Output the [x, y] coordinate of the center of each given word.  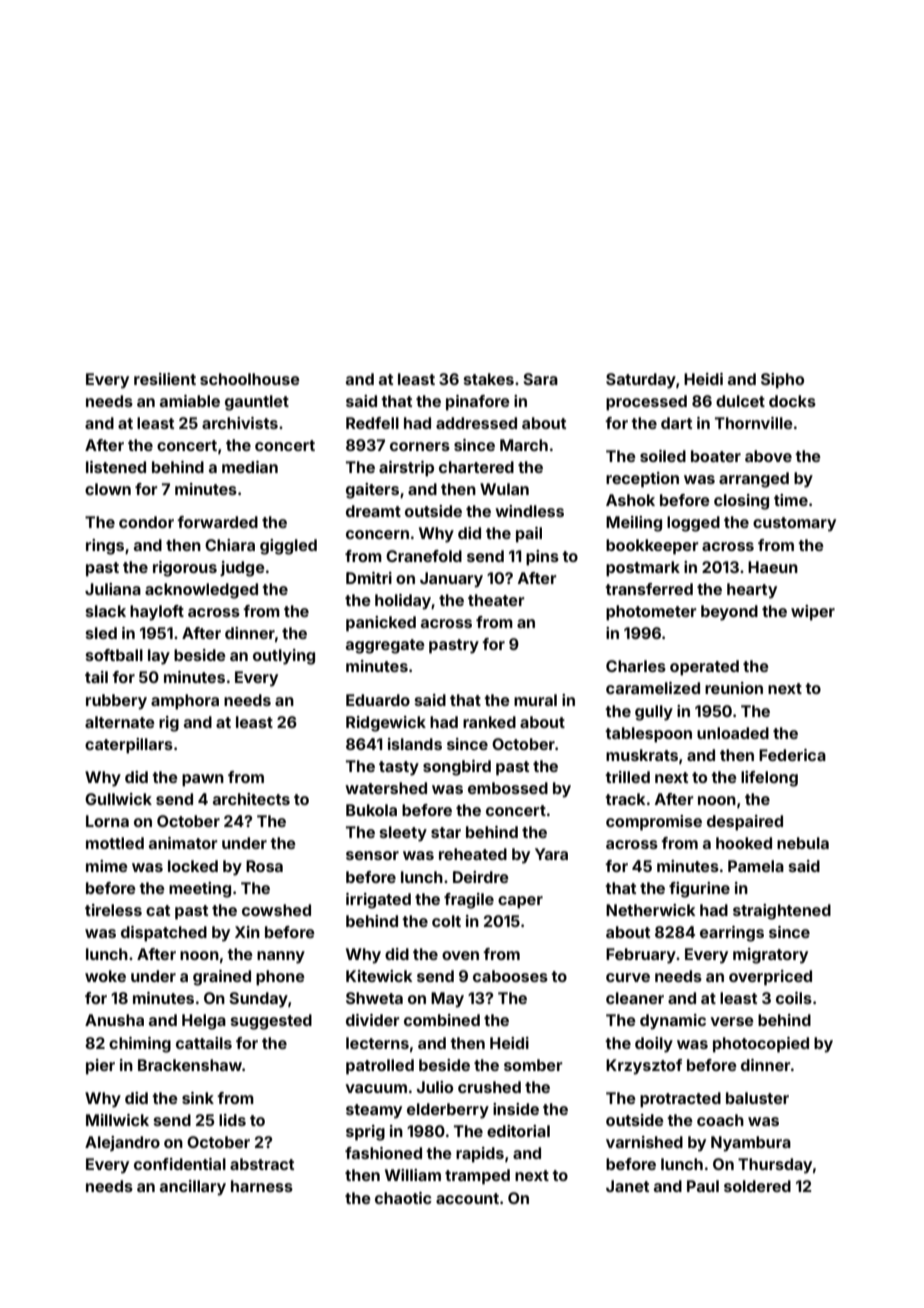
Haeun [773, 567]
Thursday [775, 1166]
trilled [627, 777]
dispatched [164, 934]
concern [377, 534]
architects [251, 799]
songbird [457, 768]
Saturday [641, 381]
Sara [540, 379]
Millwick [117, 1120]
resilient [165, 379]
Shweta [374, 998]
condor [146, 522]
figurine [699, 890]
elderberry [448, 1111]
